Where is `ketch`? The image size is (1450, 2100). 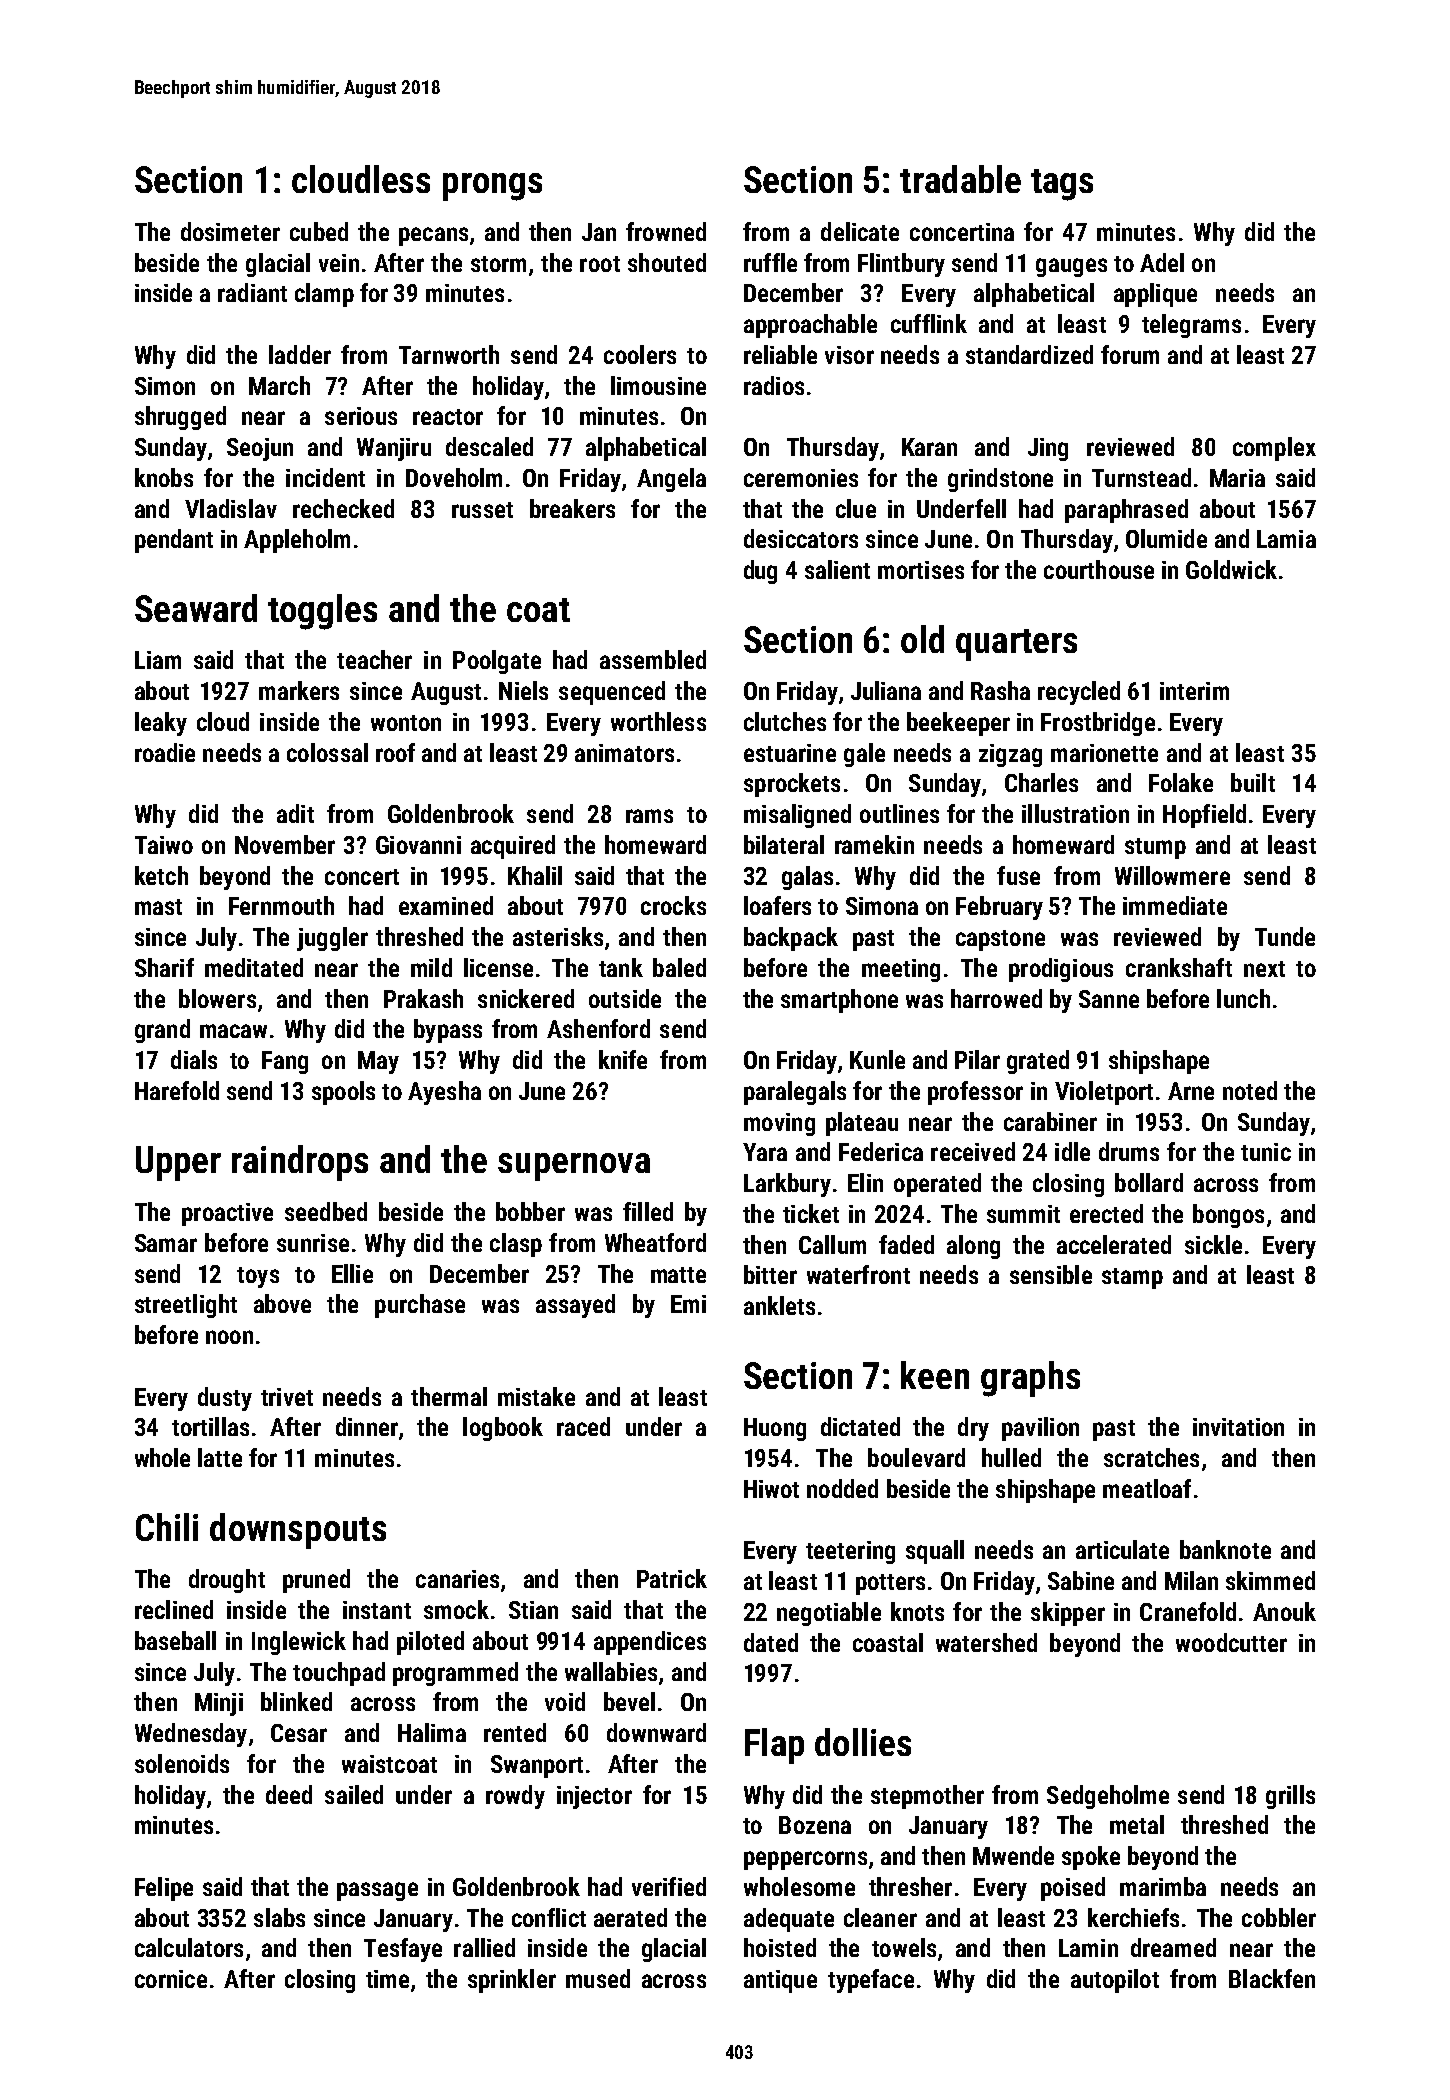
ketch is located at coordinates (161, 875).
